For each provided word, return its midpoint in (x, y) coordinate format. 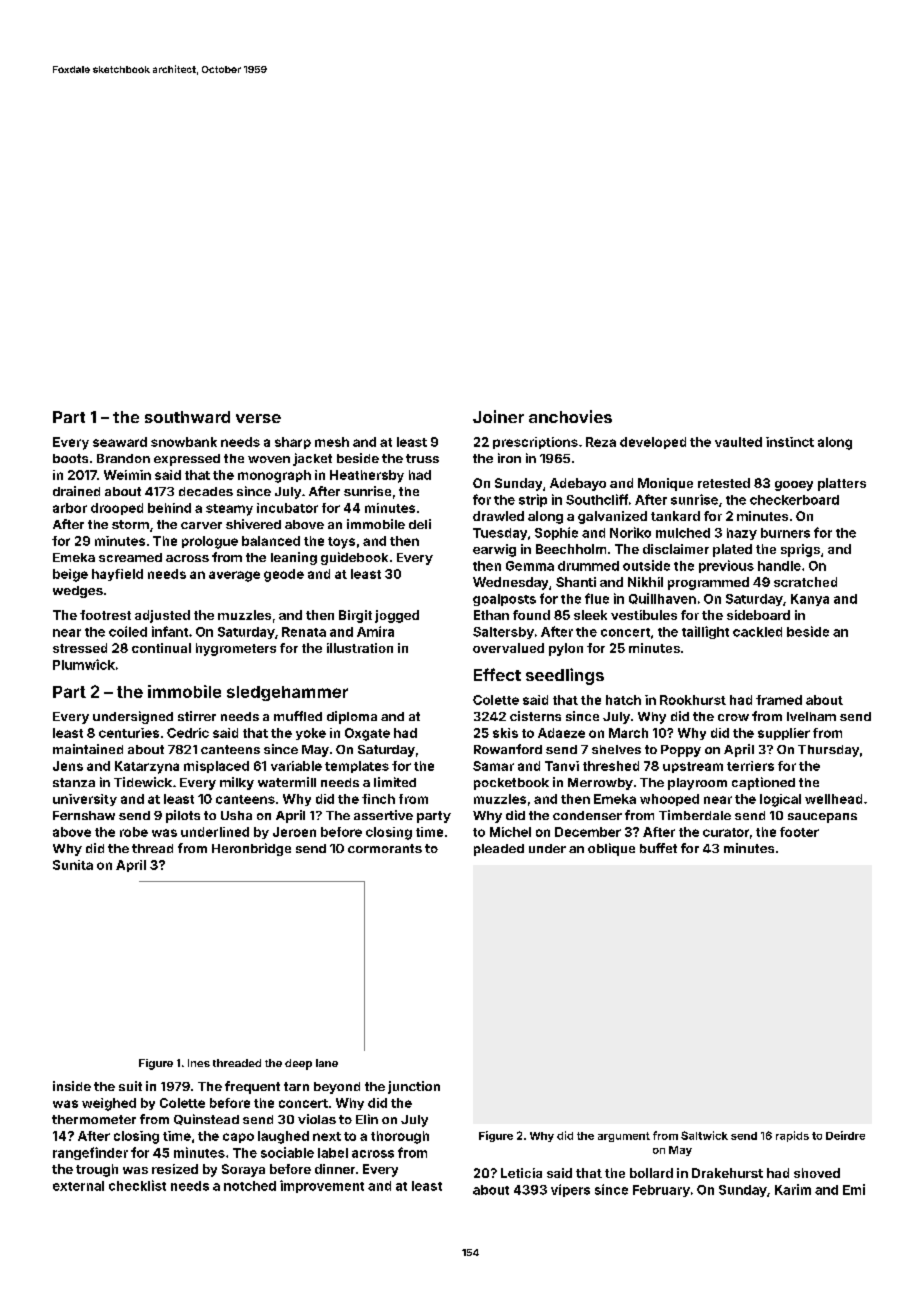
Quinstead (206, 1119)
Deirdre (845, 1135)
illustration (360, 648)
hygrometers (236, 649)
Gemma (530, 566)
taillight (705, 632)
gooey (794, 486)
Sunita (73, 865)
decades (206, 491)
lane (327, 1063)
